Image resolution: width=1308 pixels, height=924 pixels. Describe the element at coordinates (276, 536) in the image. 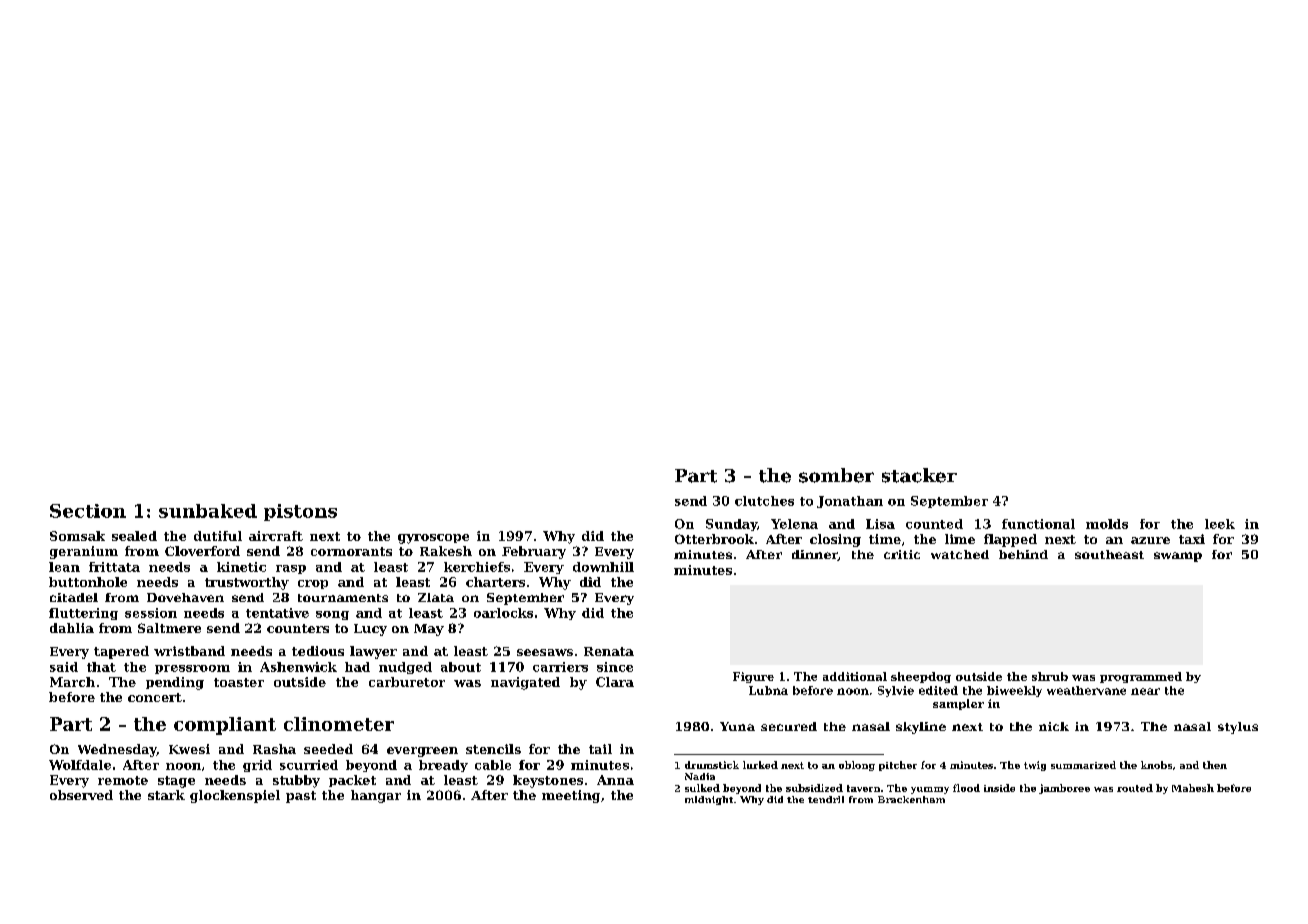

I see `aircraft` at that location.
